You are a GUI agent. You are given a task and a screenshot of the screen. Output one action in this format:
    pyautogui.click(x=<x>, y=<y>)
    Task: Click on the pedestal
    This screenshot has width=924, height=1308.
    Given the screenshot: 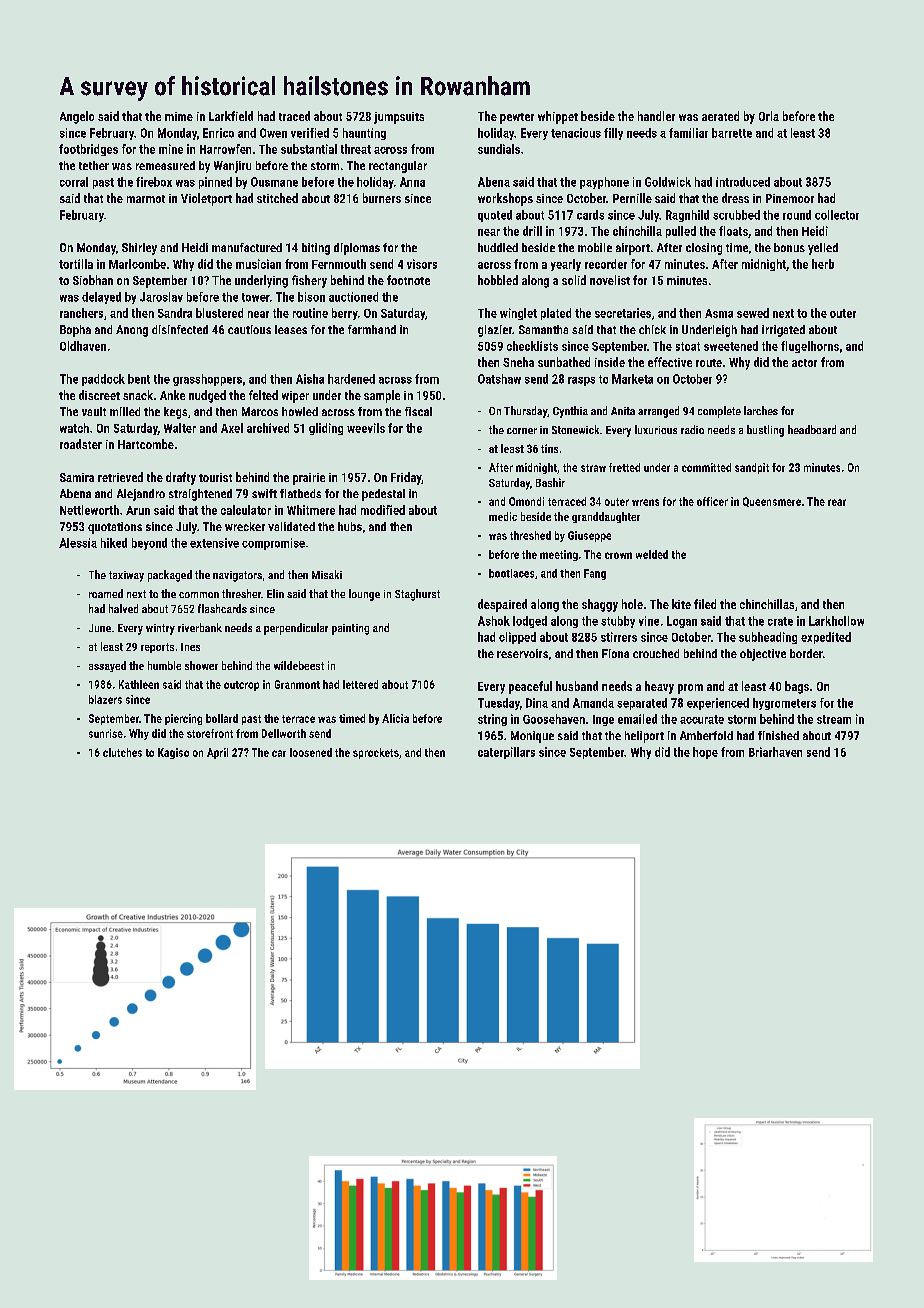 What is the action you would take?
    pyautogui.click(x=383, y=495)
